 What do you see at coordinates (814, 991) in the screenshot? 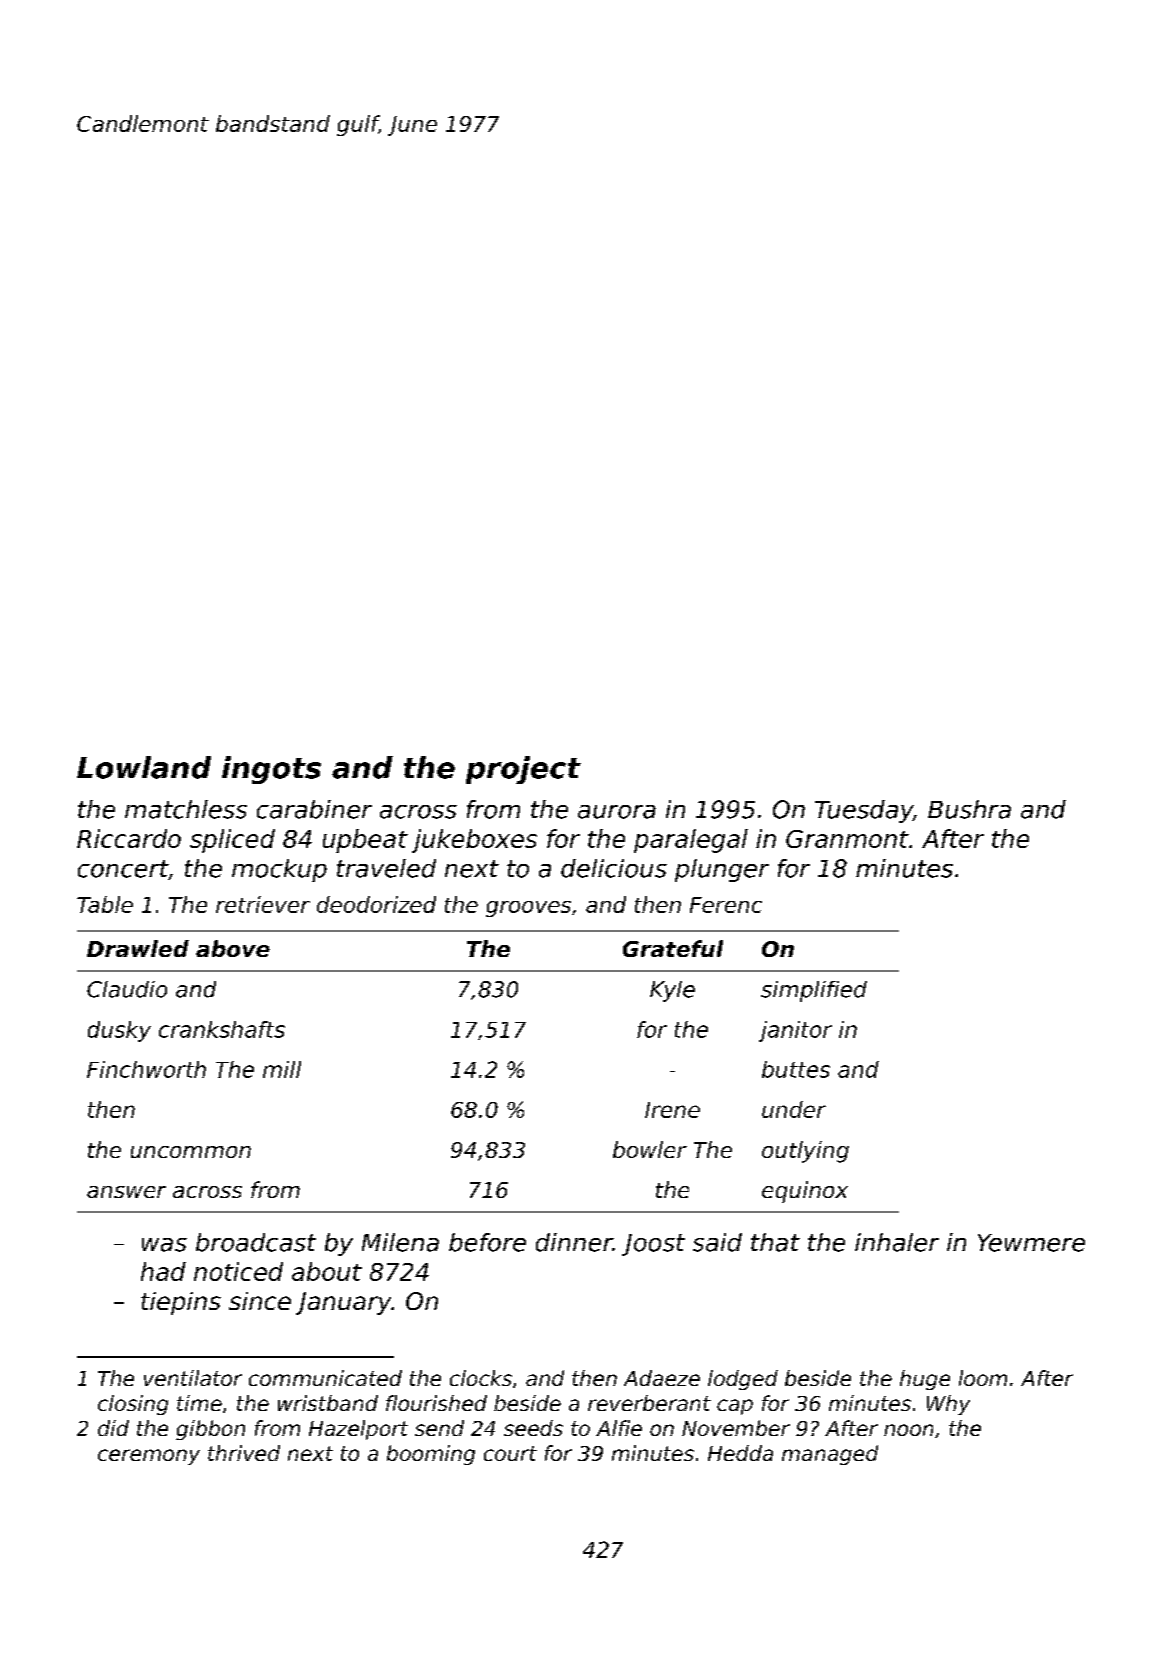
I see `simplified` at bounding box center [814, 991].
